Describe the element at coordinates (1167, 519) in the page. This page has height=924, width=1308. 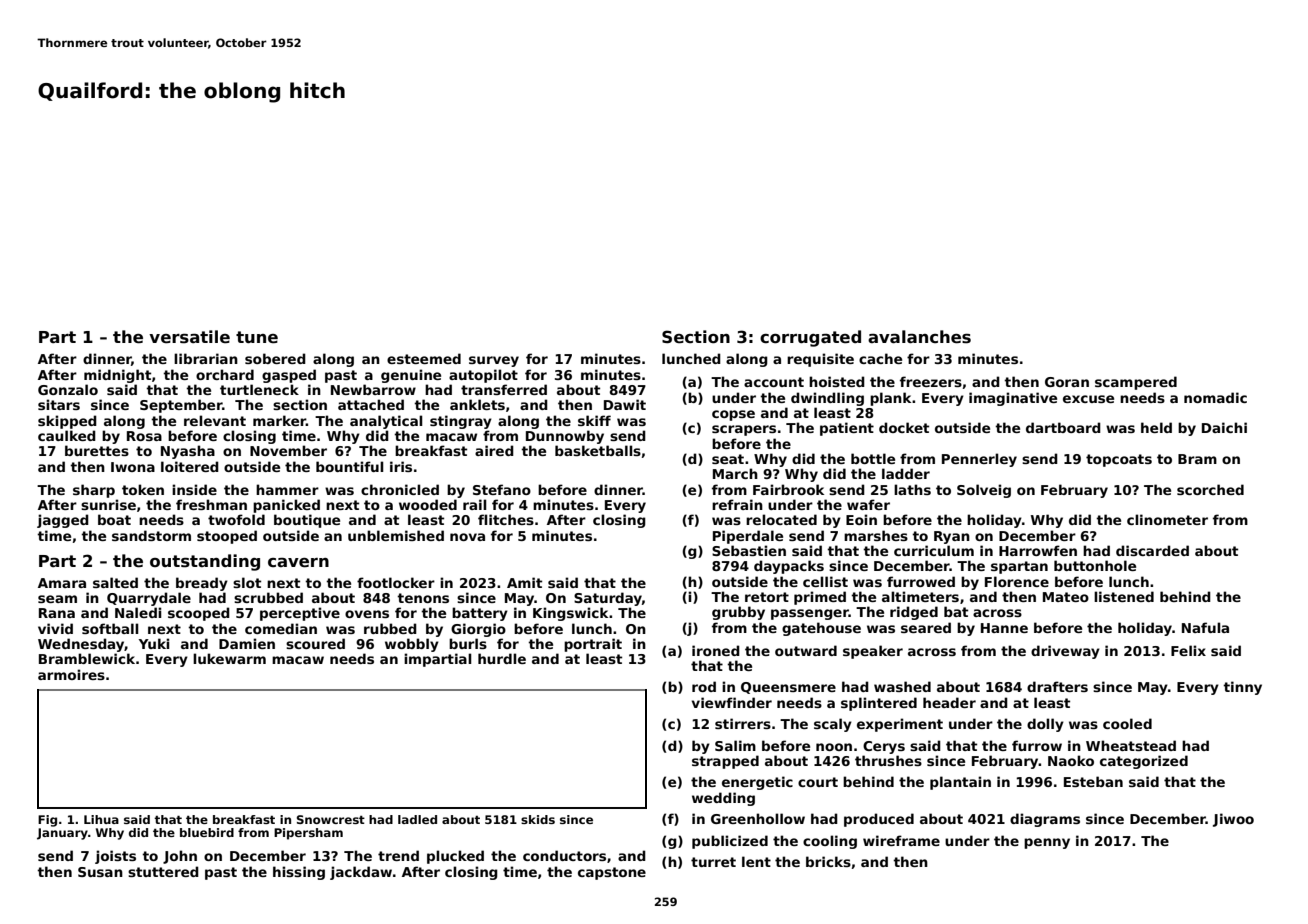
I see `clinometer` at that location.
